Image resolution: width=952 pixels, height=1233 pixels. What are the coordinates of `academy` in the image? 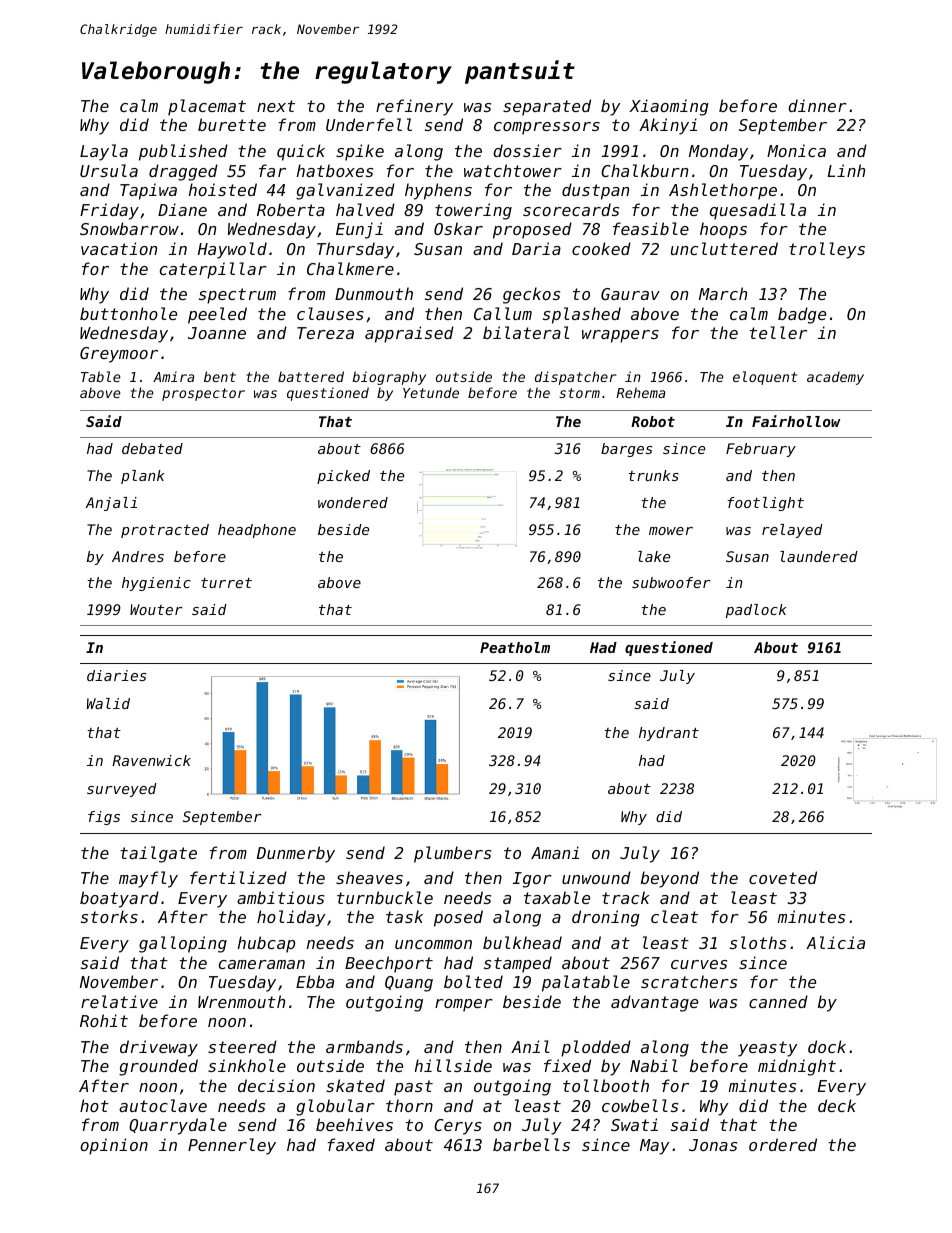 It's located at (835, 378).
